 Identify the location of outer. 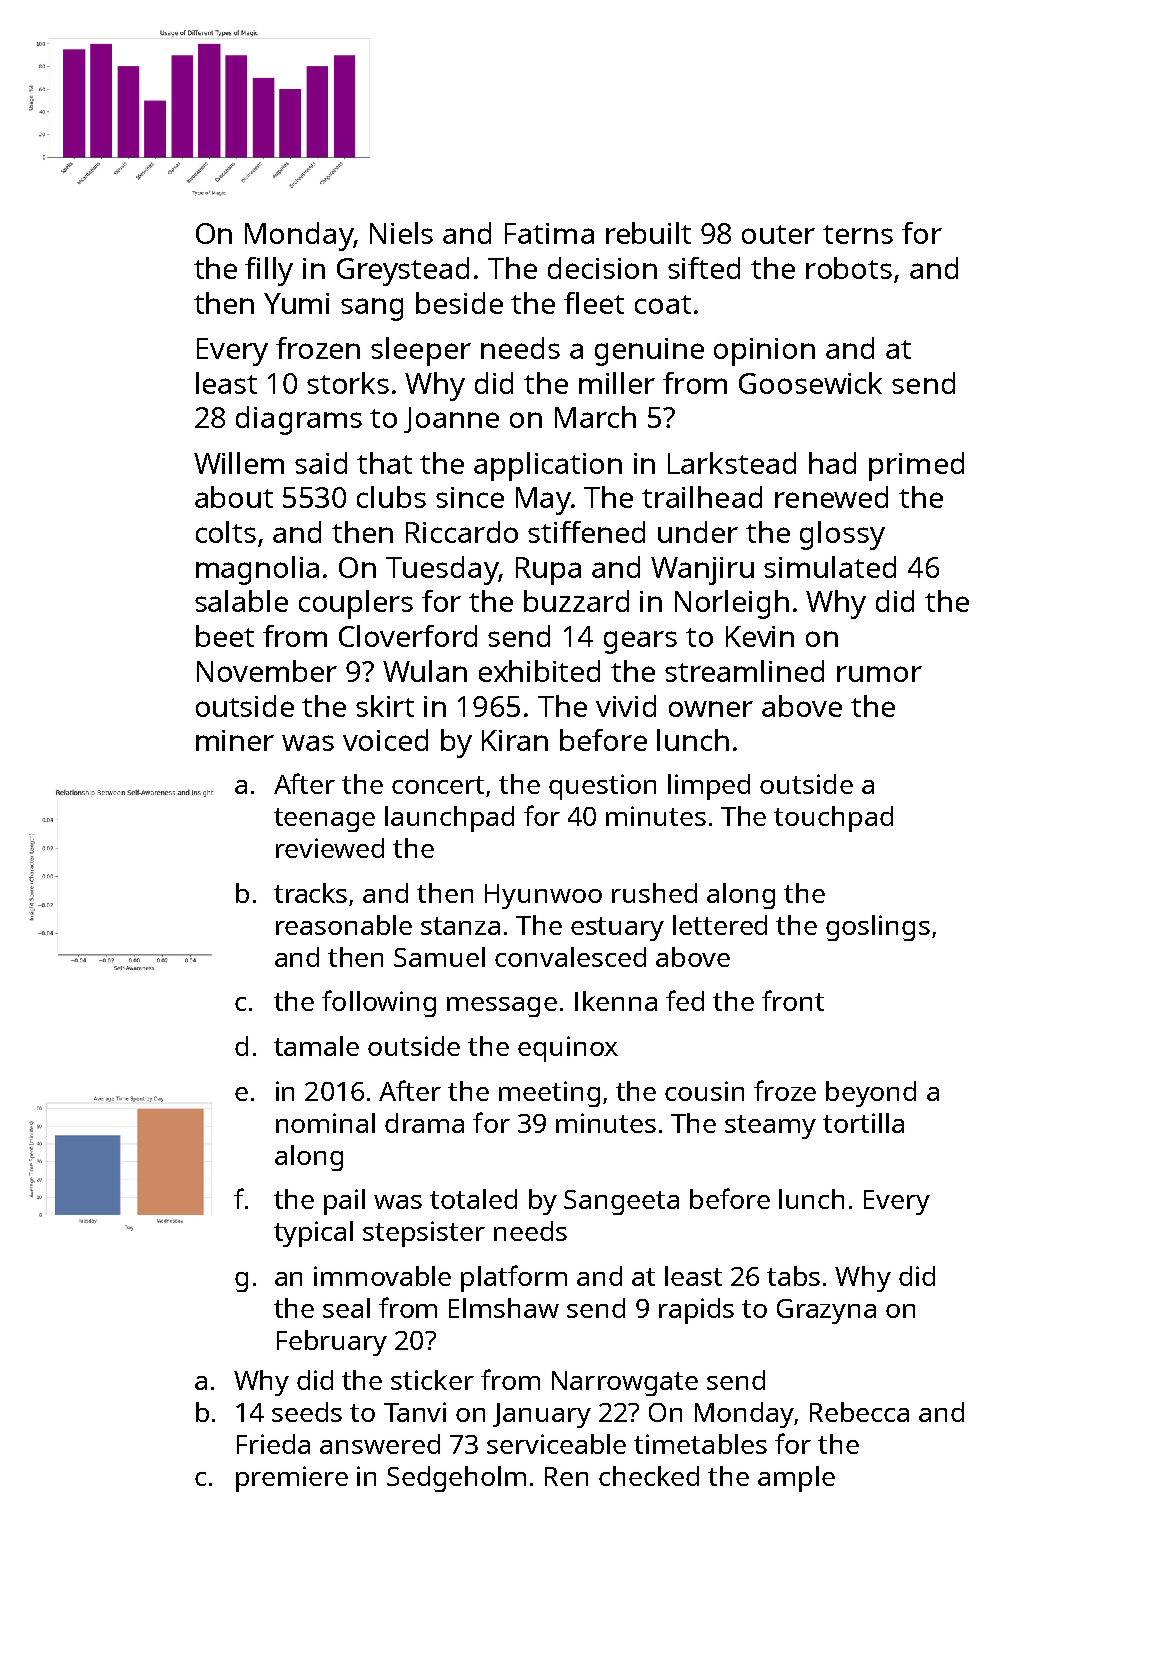
(778, 234).
